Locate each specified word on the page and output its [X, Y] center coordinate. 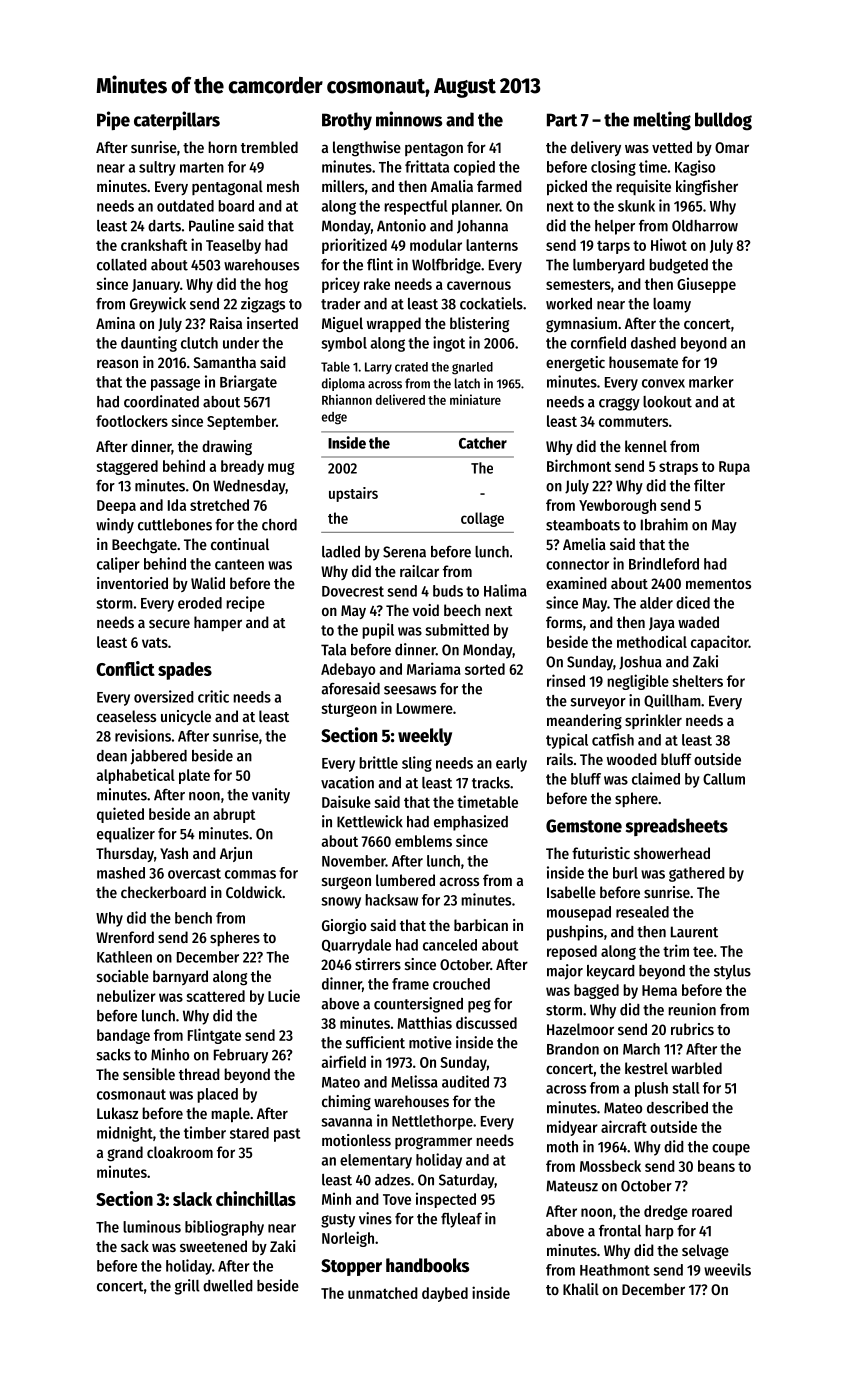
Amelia [584, 544]
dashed [653, 343]
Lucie [284, 995]
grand [125, 1154]
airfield [343, 1061]
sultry [157, 168]
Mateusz [572, 1186]
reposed [572, 952]
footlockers [132, 421]
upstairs [353, 494]
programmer [433, 1143]
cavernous [479, 285]
